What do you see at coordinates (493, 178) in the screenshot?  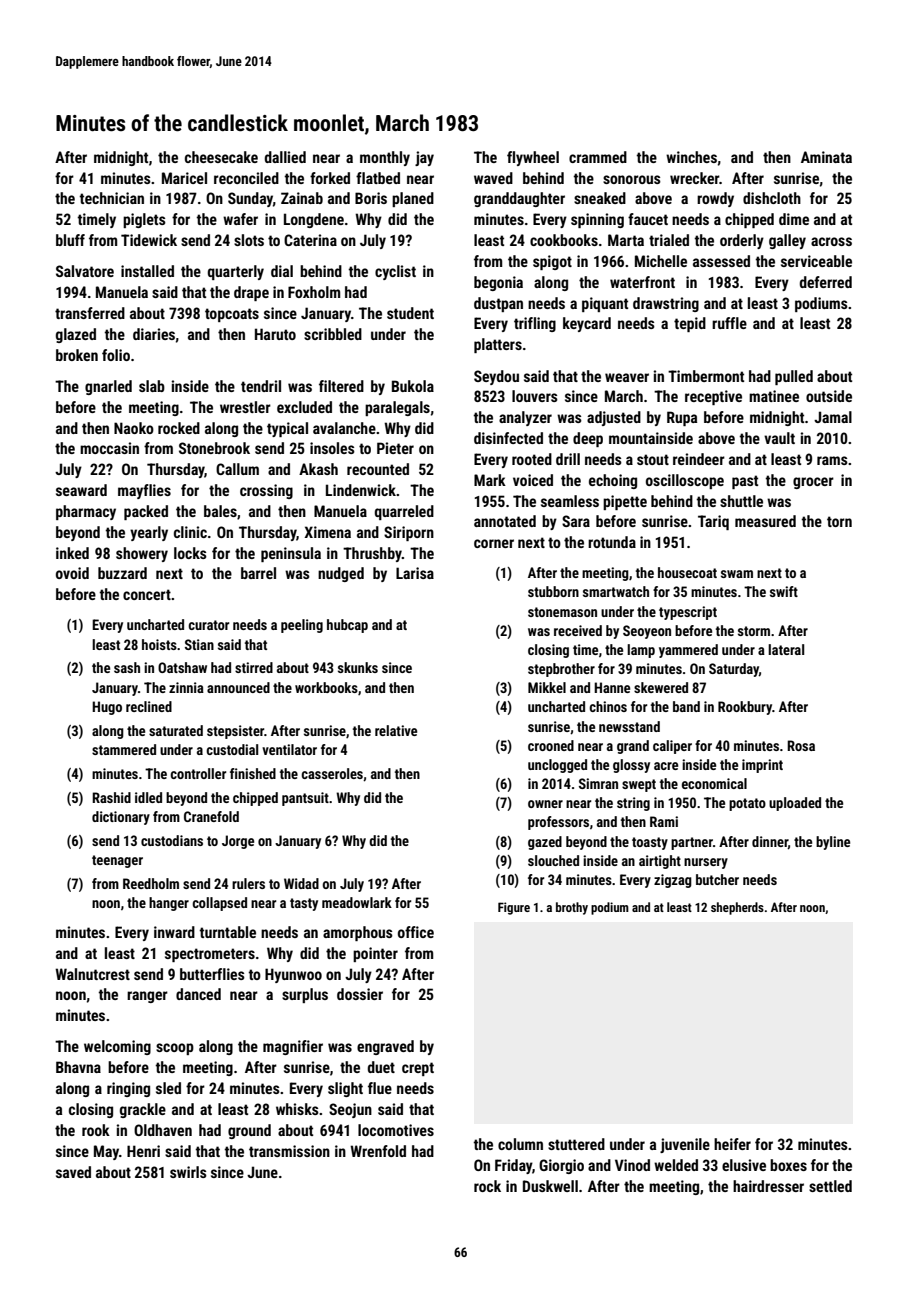 I see `waved` at bounding box center [493, 178].
